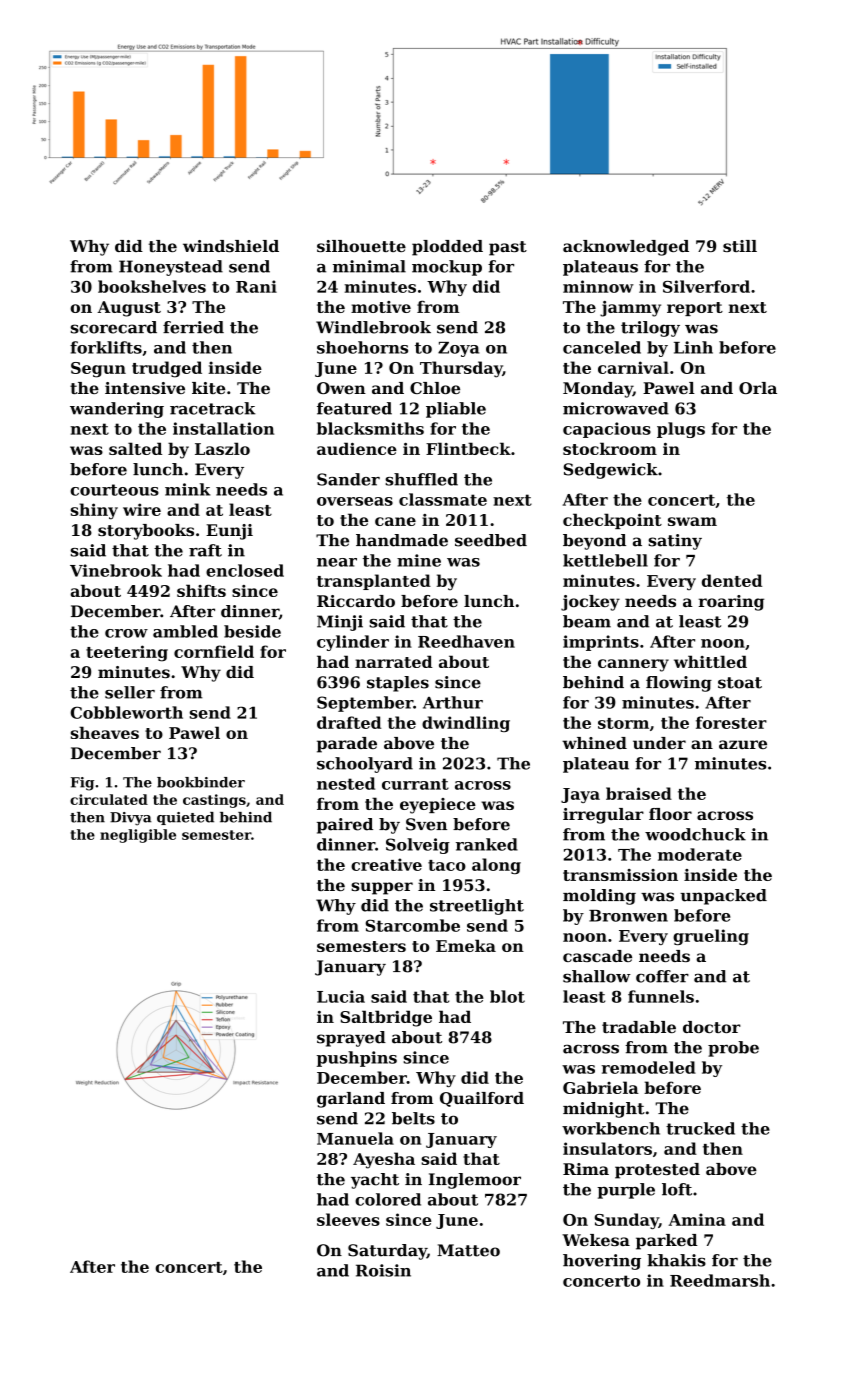 This screenshot has width=849, height=1400. I want to click on Wekesa, so click(596, 1240).
